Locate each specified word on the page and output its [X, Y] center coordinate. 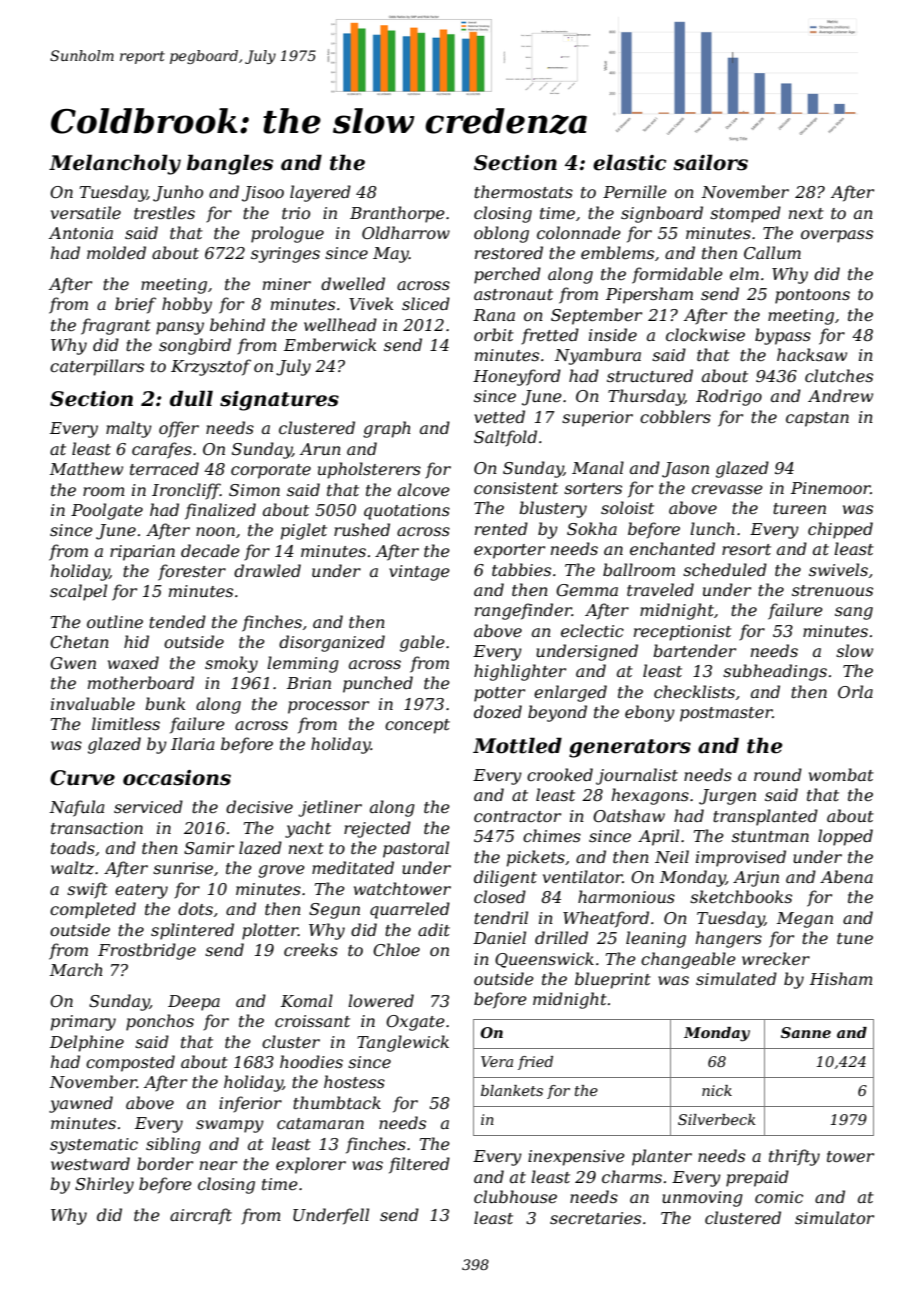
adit [434, 929]
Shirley [104, 1185]
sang [854, 613]
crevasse [727, 489]
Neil [672, 856]
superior [597, 419]
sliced [426, 303]
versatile [86, 212]
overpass [837, 236]
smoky [231, 664]
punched [378, 684]
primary [83, 1023]
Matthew [86, 468]
